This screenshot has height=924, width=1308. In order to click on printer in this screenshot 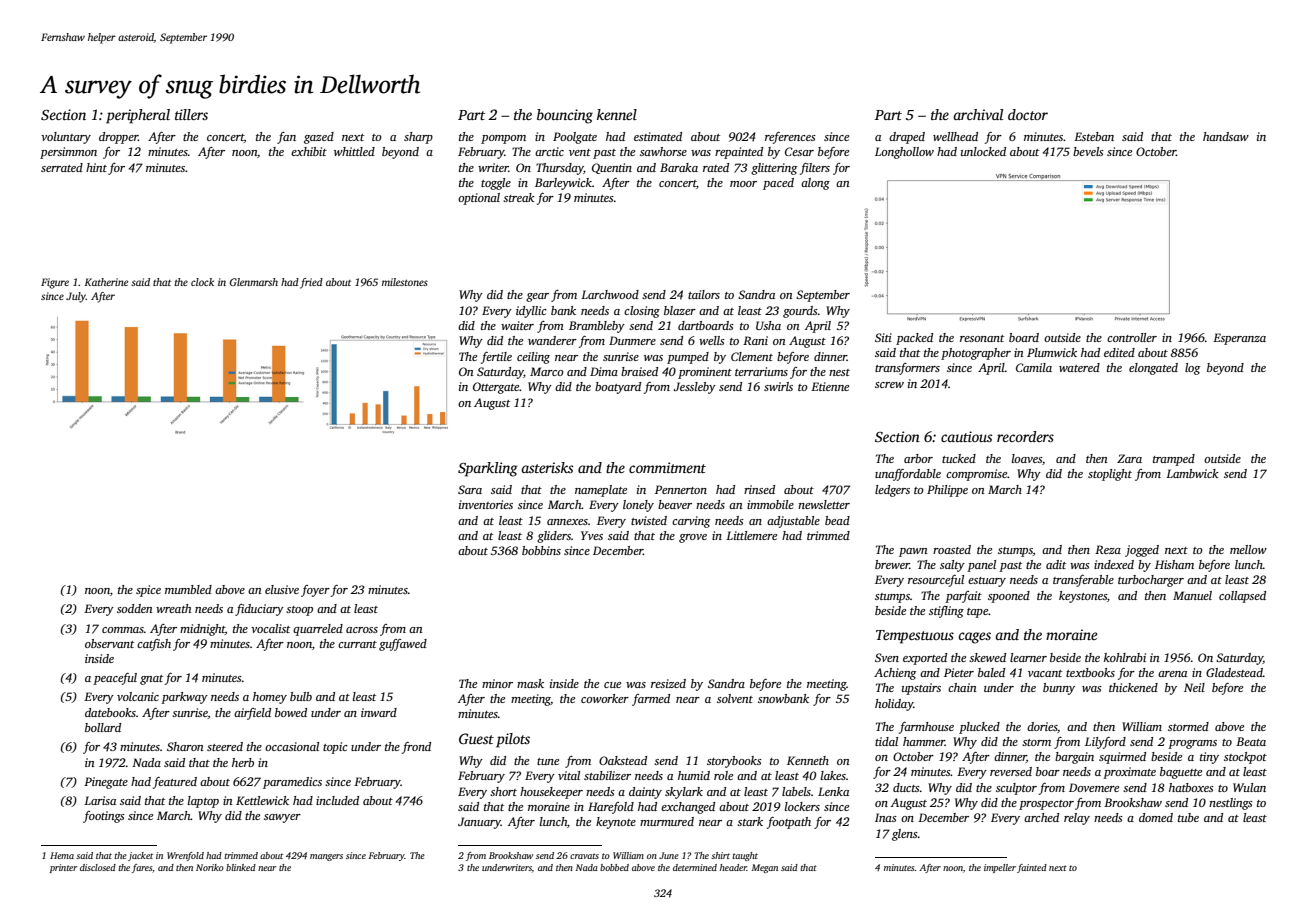, I will do `click(63, 868)`.
